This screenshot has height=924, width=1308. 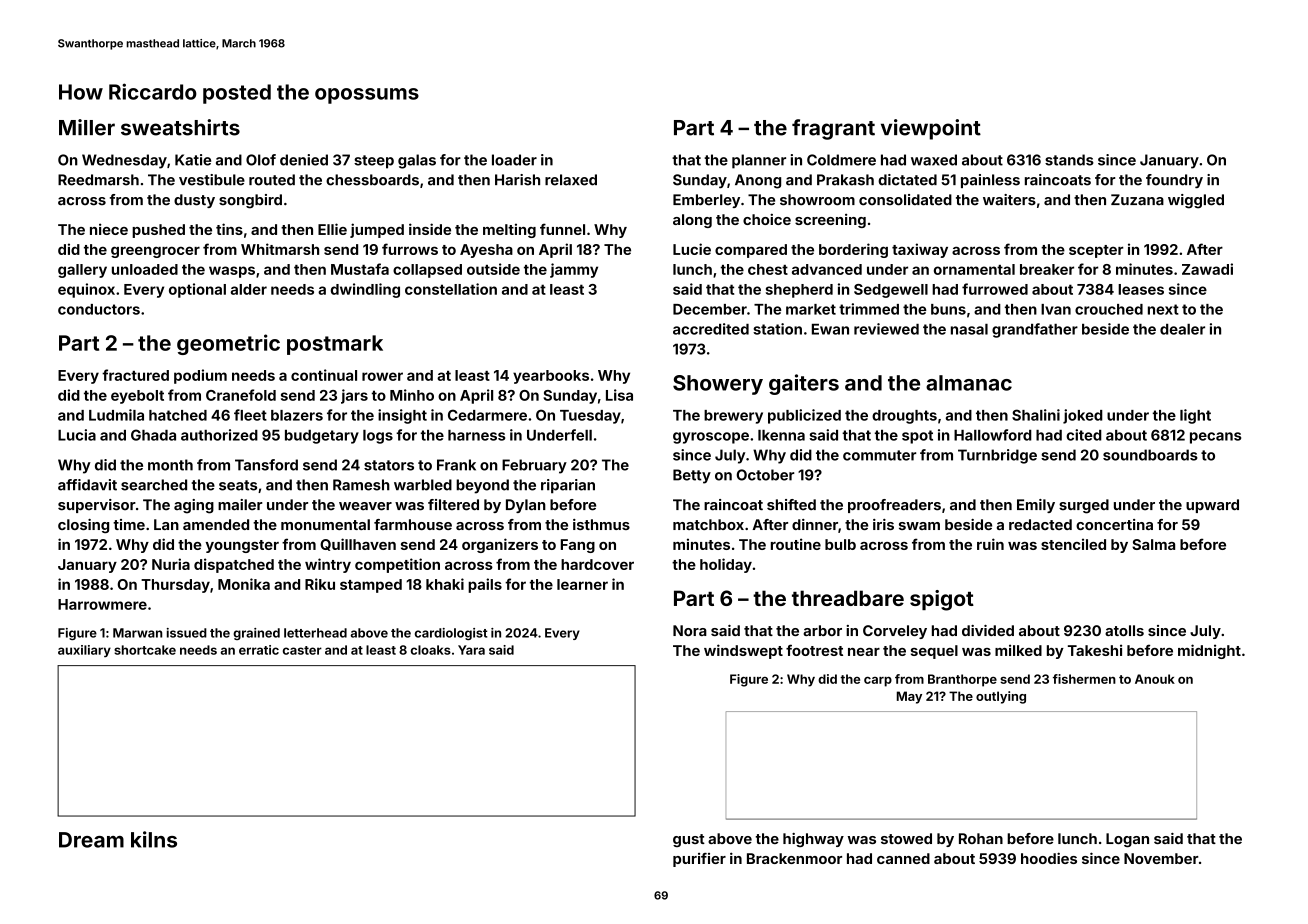 I want to click on pecans, so click(x=1215, y=438).
